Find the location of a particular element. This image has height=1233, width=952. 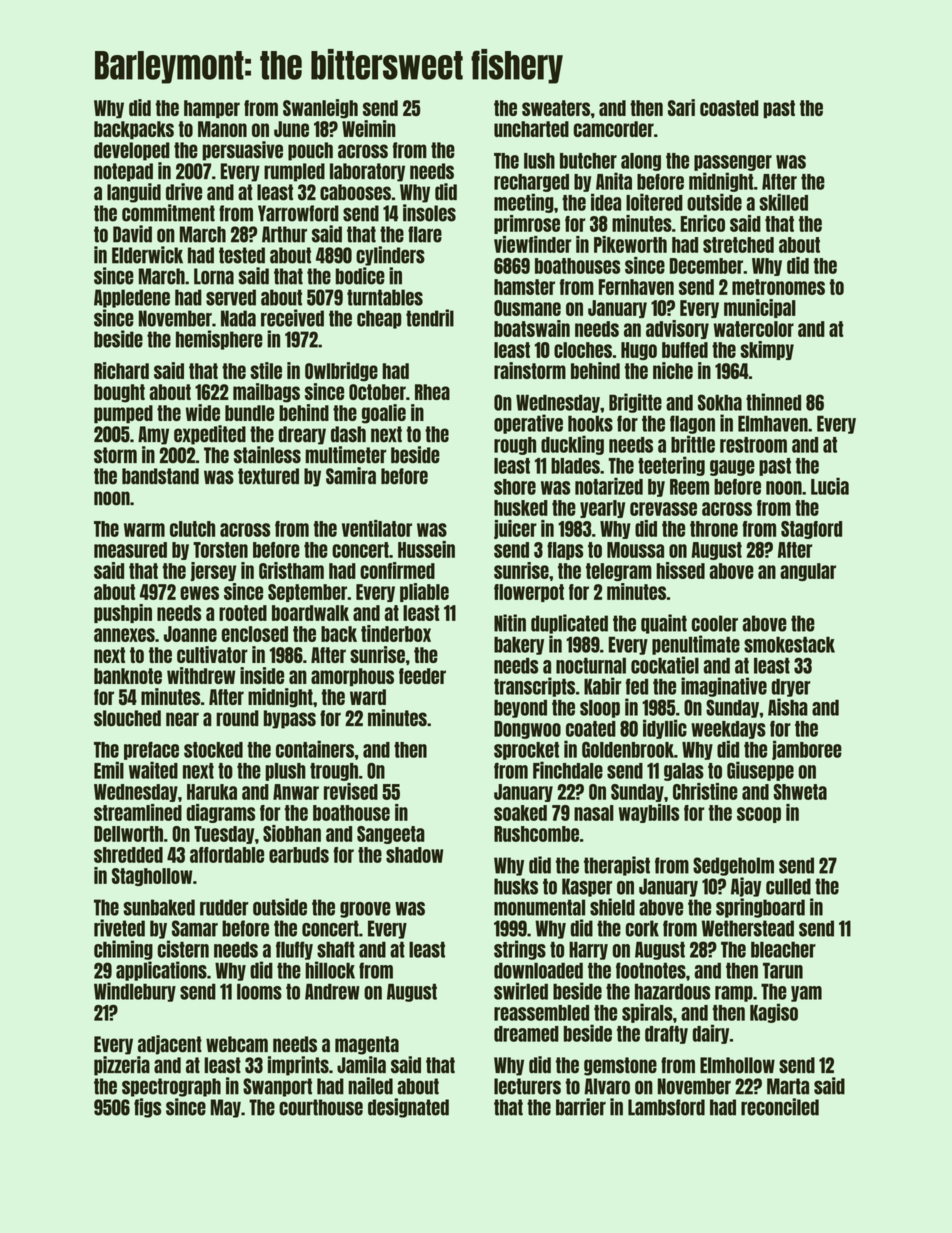

hissed is located at coordinates (680, 570).
